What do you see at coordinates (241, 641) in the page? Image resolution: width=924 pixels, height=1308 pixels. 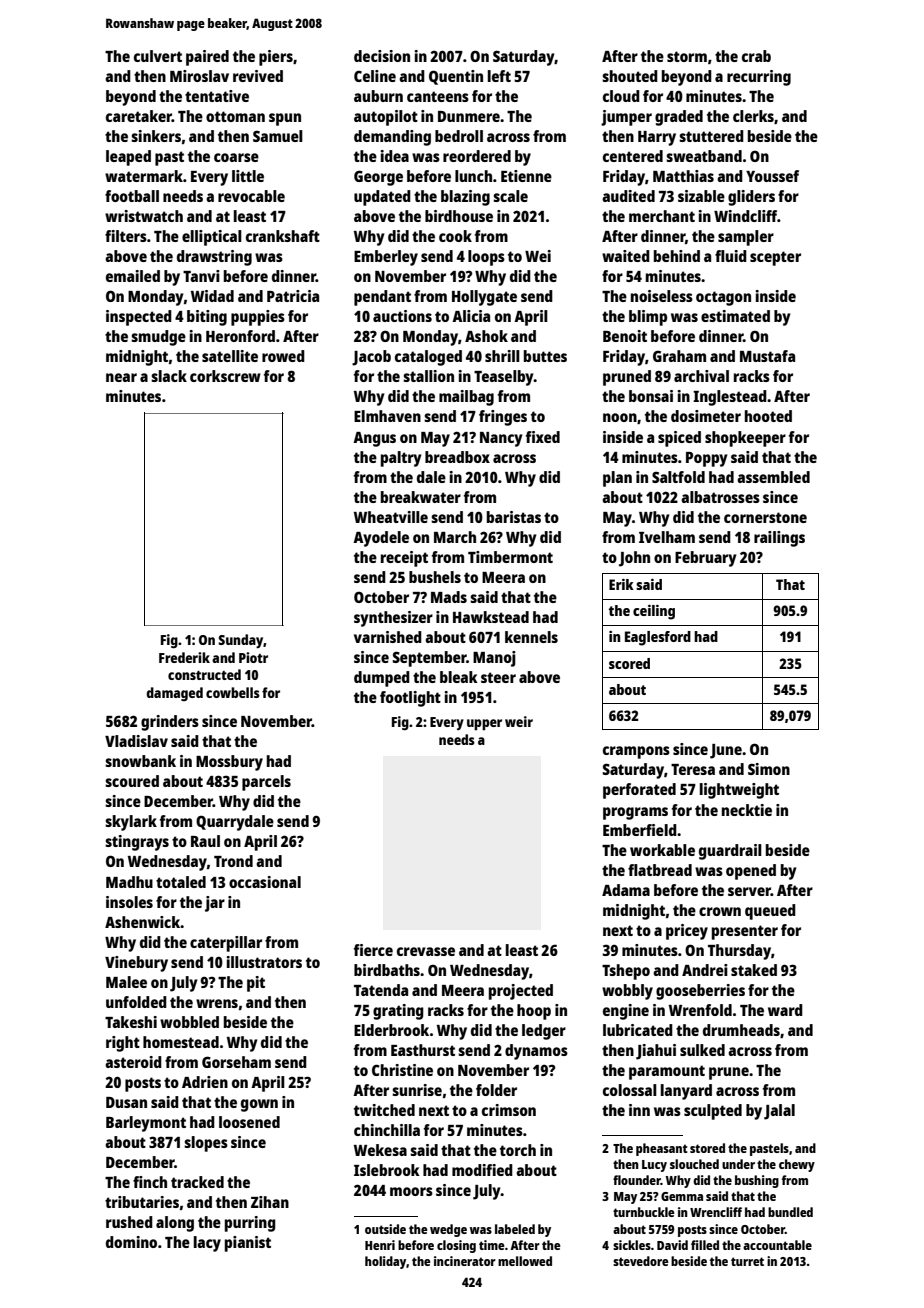 I see `Sunday` at bounding box center [241, 641].
